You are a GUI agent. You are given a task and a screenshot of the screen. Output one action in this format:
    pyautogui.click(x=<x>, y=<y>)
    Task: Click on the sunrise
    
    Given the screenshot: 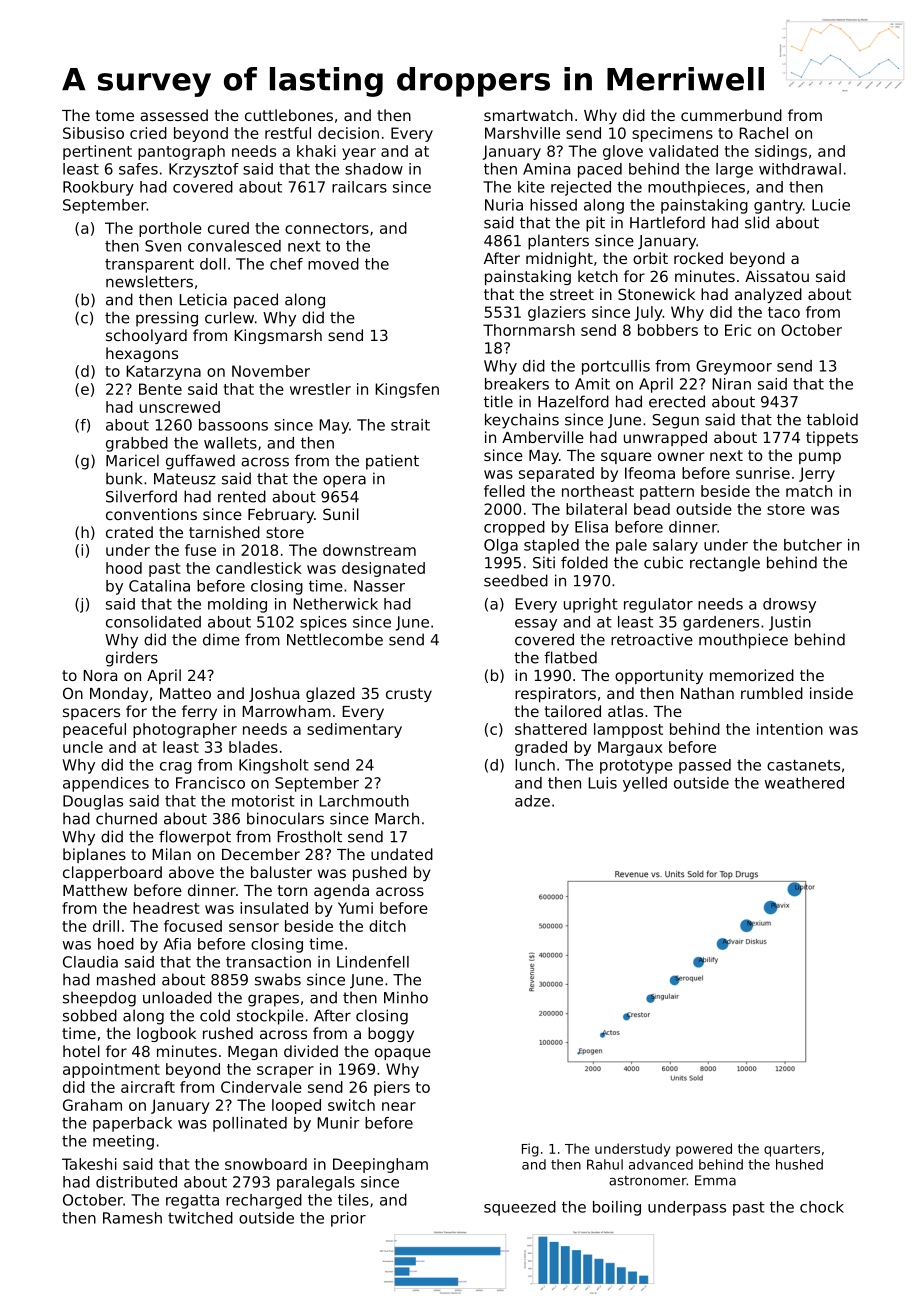 What is the action you would take?
    pyautogui.click(x=763, y=473)
